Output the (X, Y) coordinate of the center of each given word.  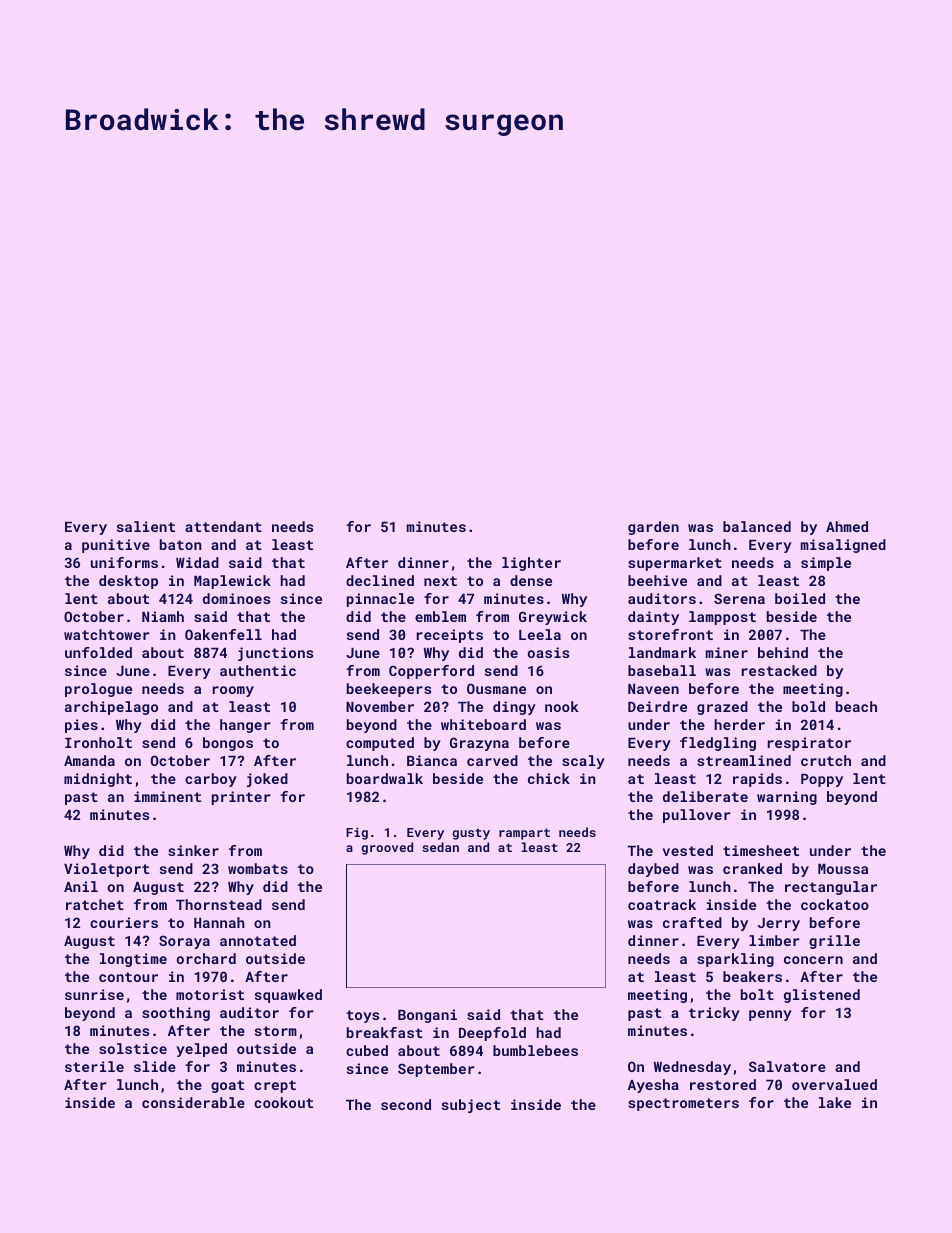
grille (834, 942)
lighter (531, 564)
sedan (440, 847)
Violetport (106, 870)
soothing (176, 1014)
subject (471, 1106)
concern (813, 960)
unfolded (98, 652)
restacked (779, 670)
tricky (714, 1014)
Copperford (431, 672)
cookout (283, 1102)
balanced (757, 526)
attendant (223, 526)
